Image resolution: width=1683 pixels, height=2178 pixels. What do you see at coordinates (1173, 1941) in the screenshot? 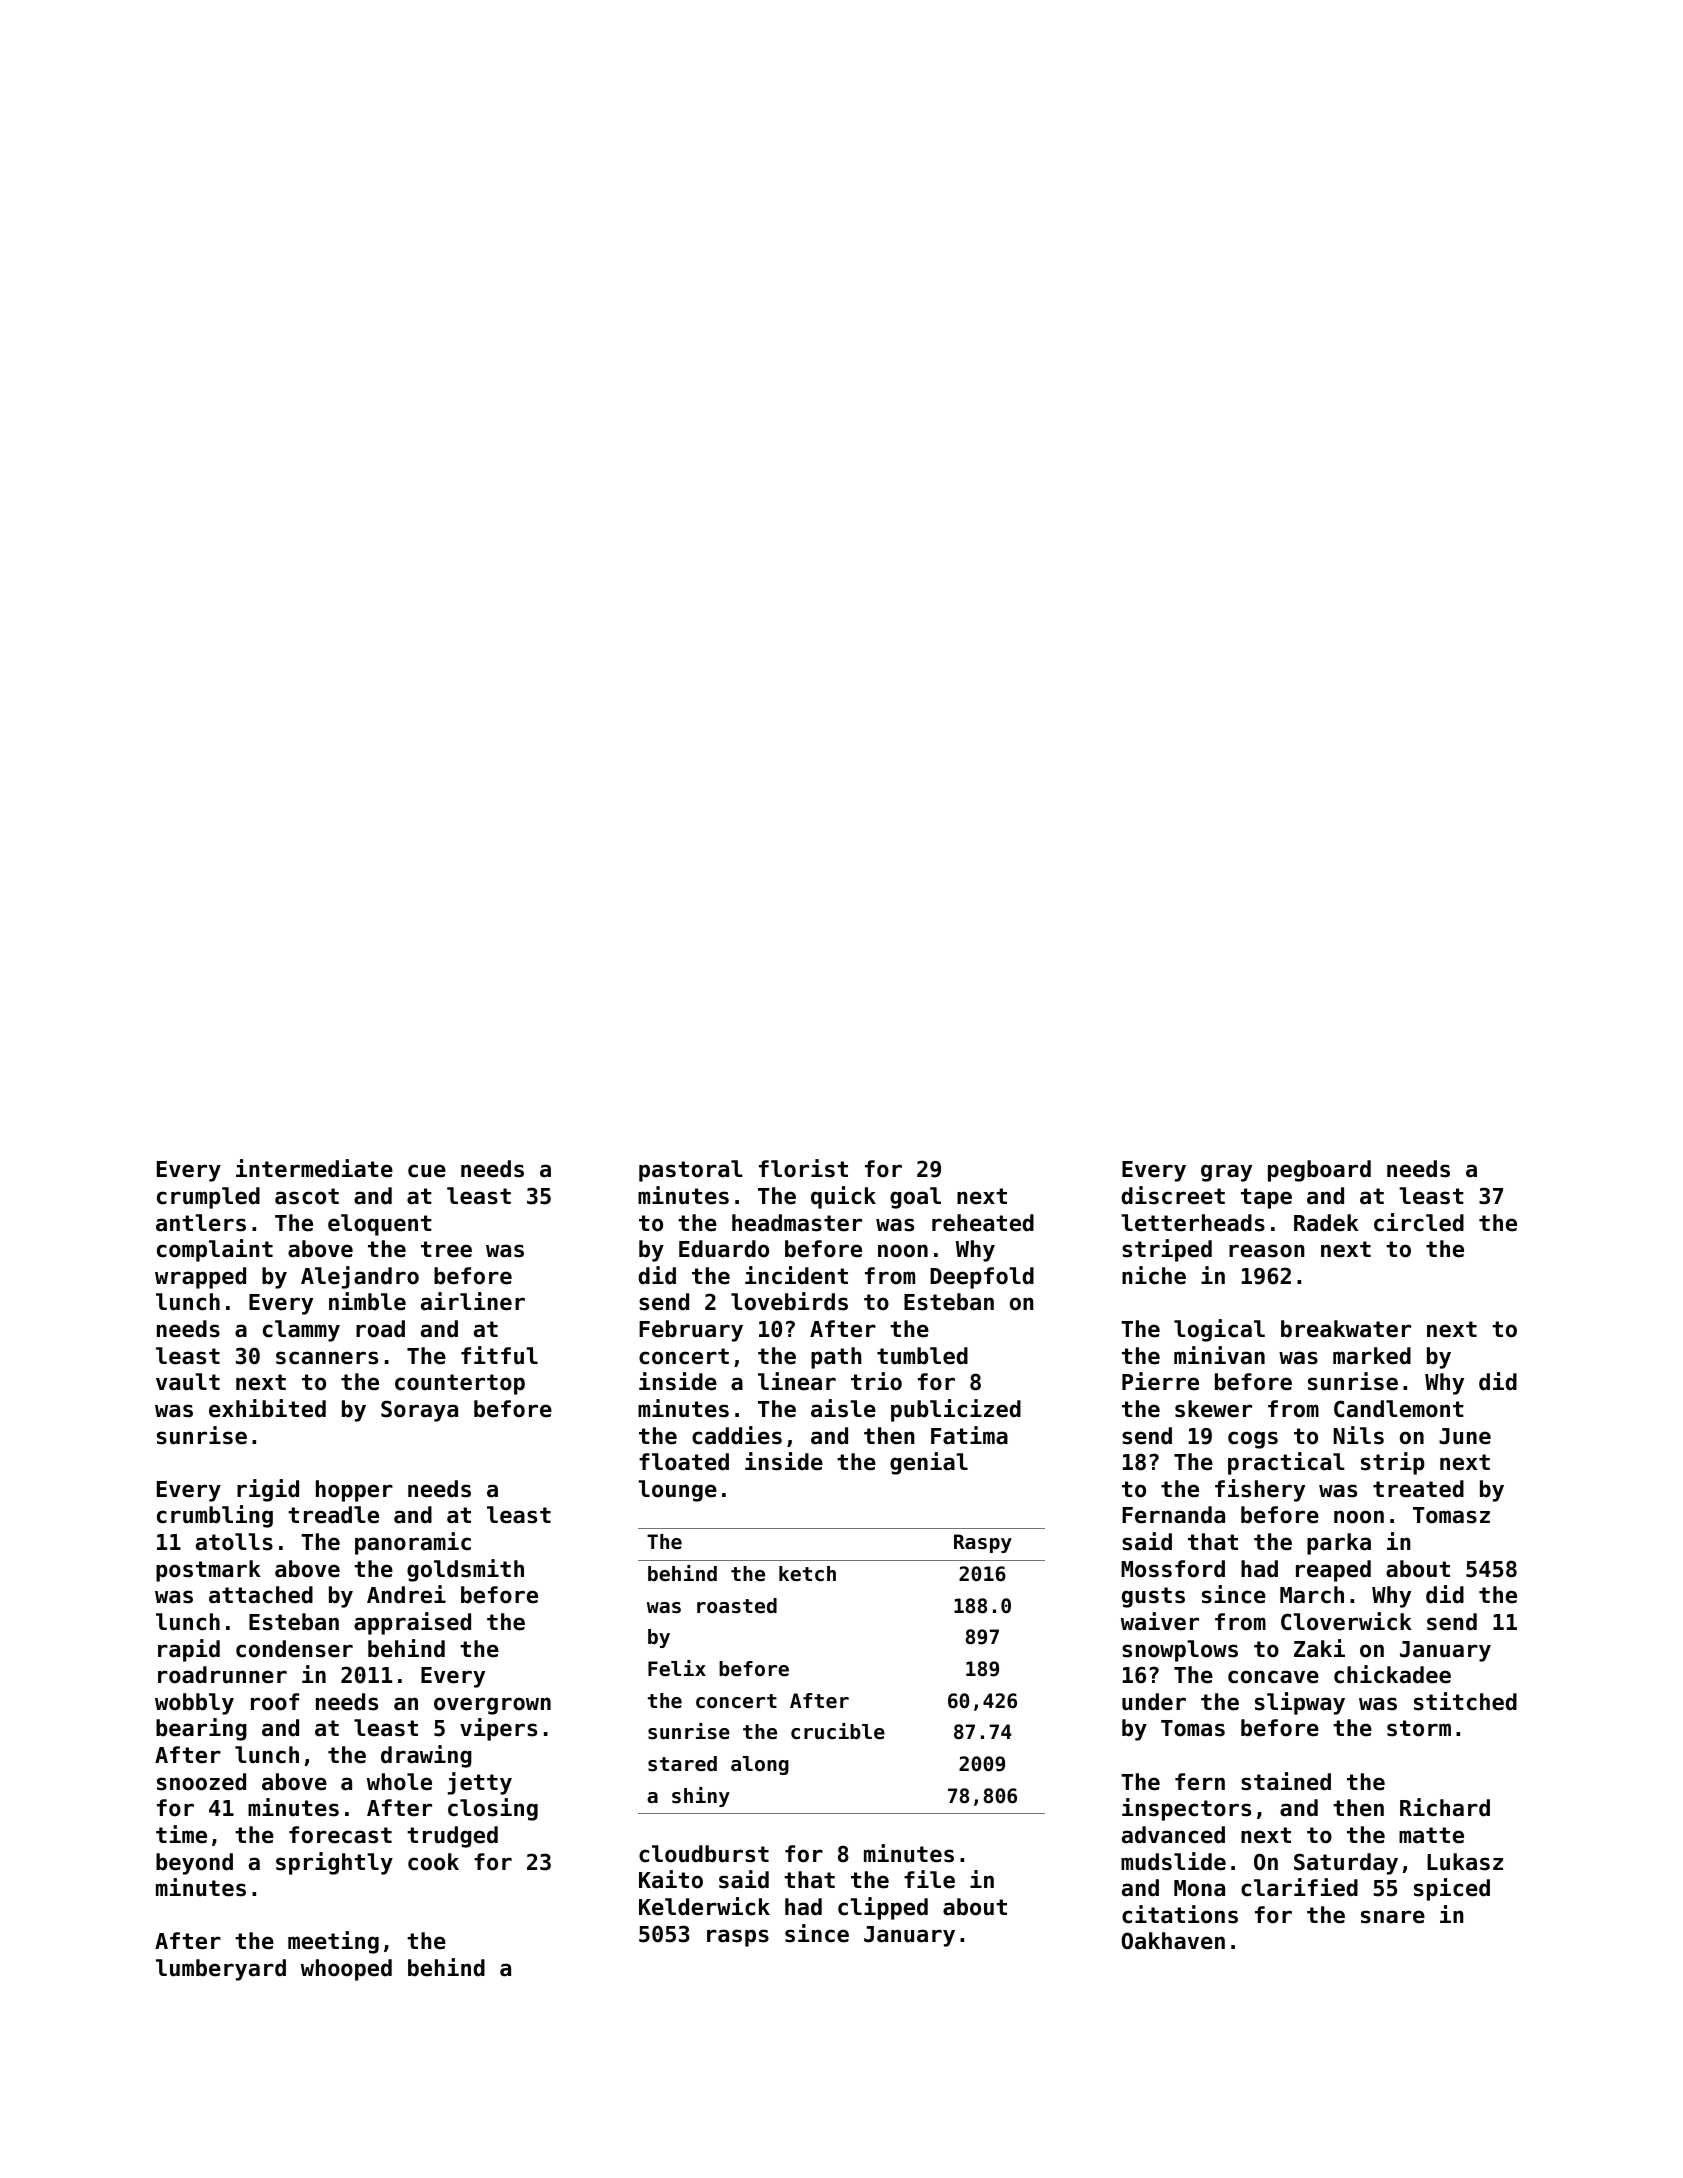
I see `Oakhaven` at bounding box center [1173, 1941].
